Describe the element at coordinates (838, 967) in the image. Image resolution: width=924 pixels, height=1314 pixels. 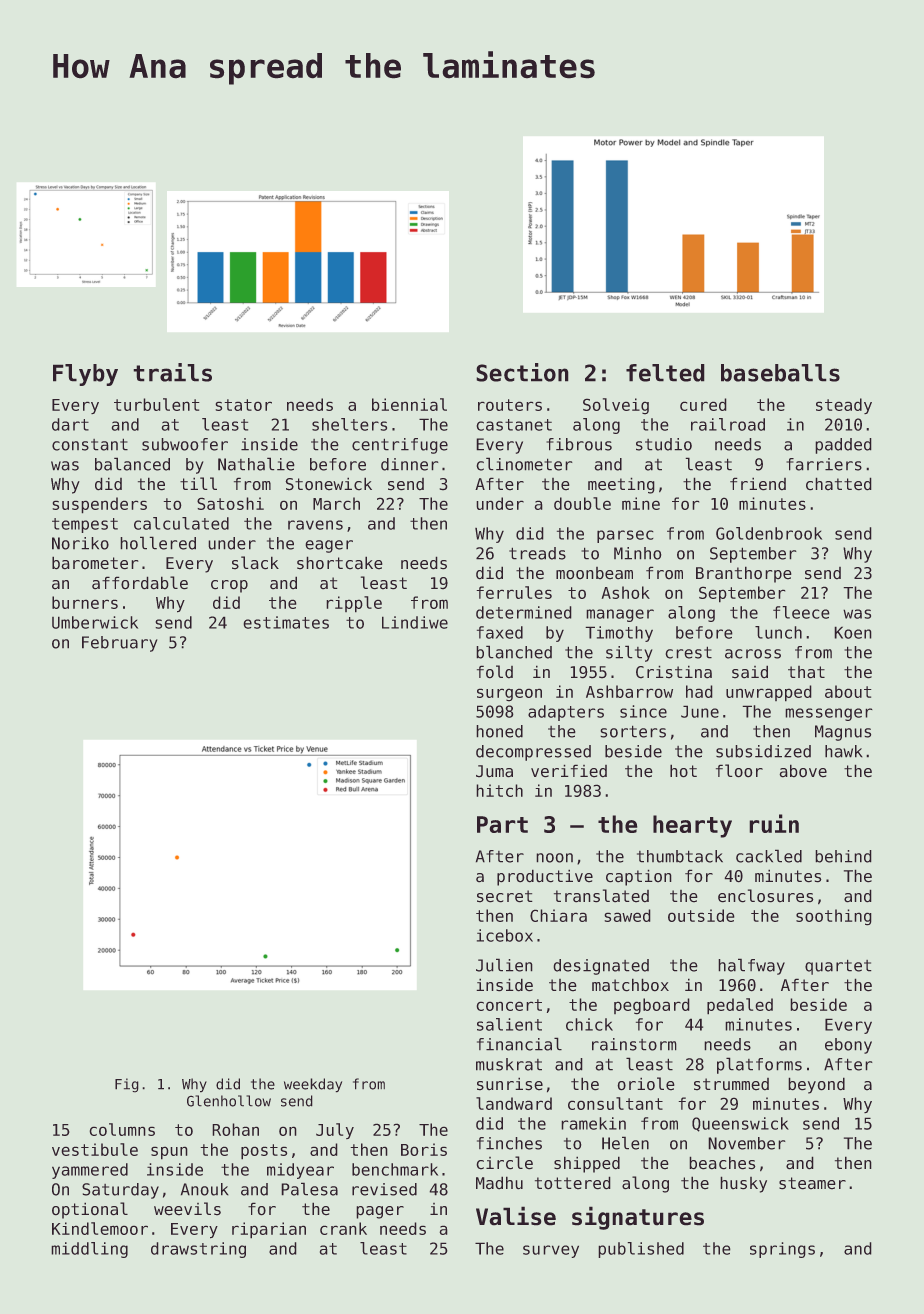
I see `quartet` at that location.
